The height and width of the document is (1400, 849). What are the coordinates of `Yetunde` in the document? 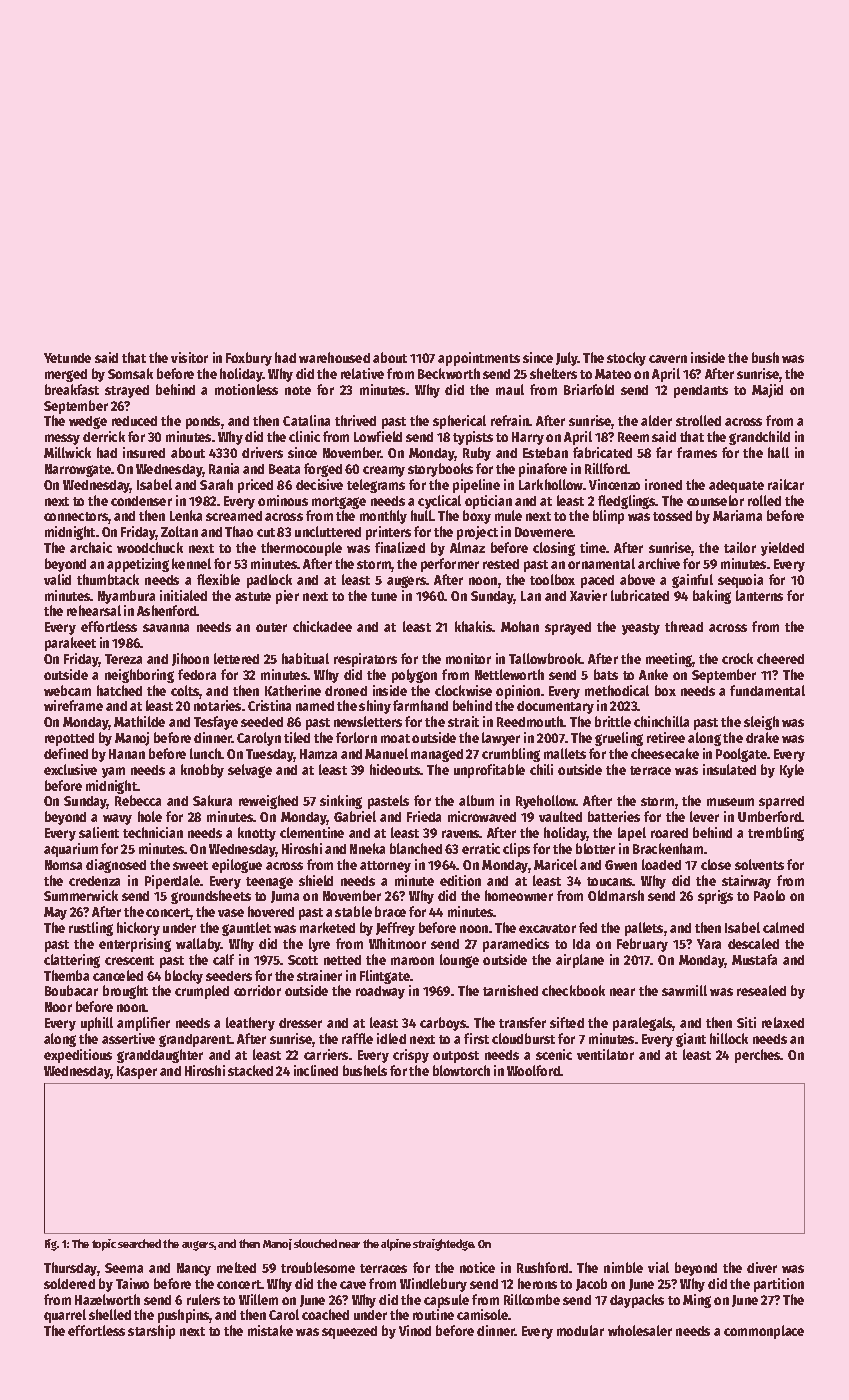 It's located at (67, 358).
